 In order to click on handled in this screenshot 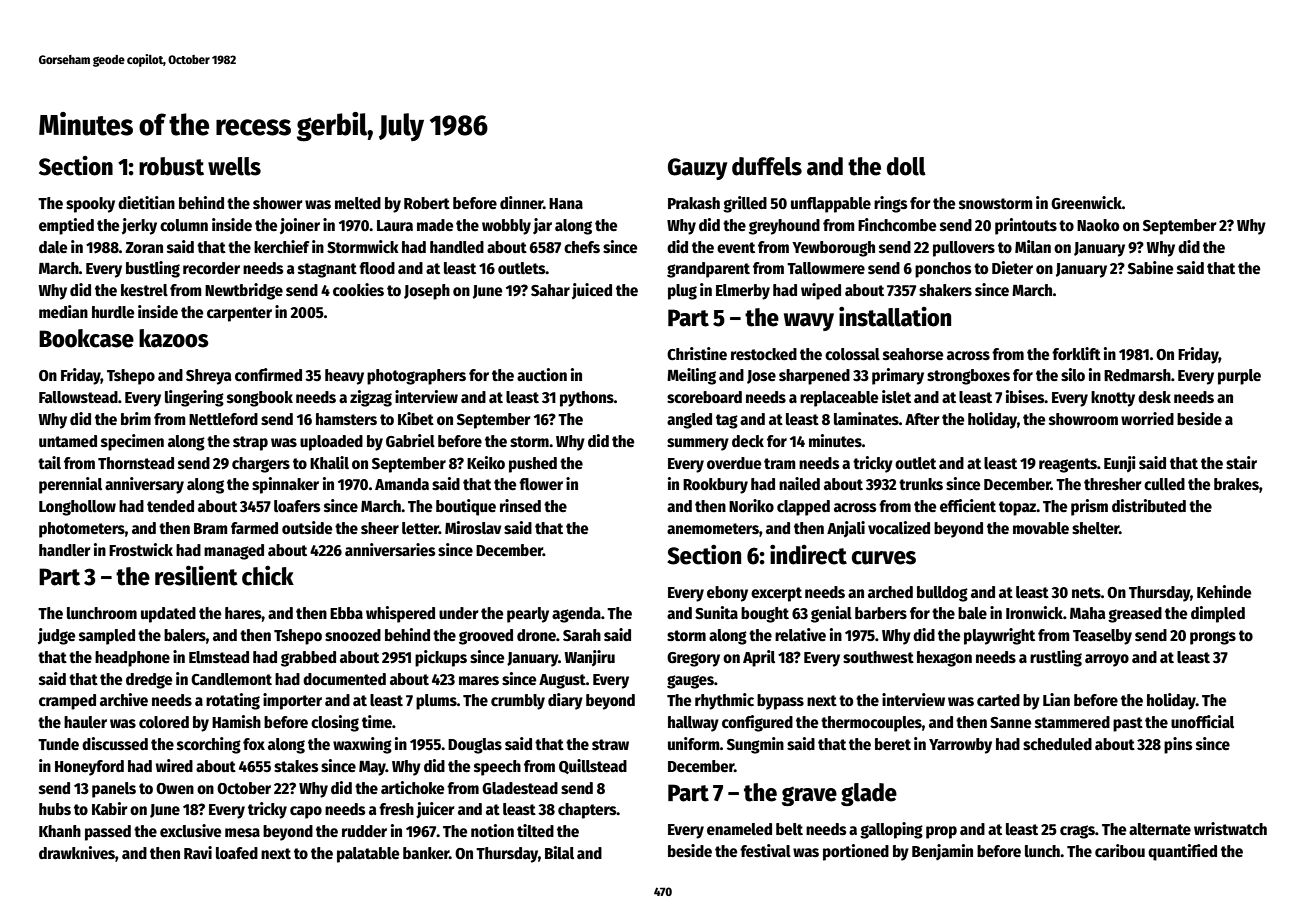, I will do `click(457, 247)`.
